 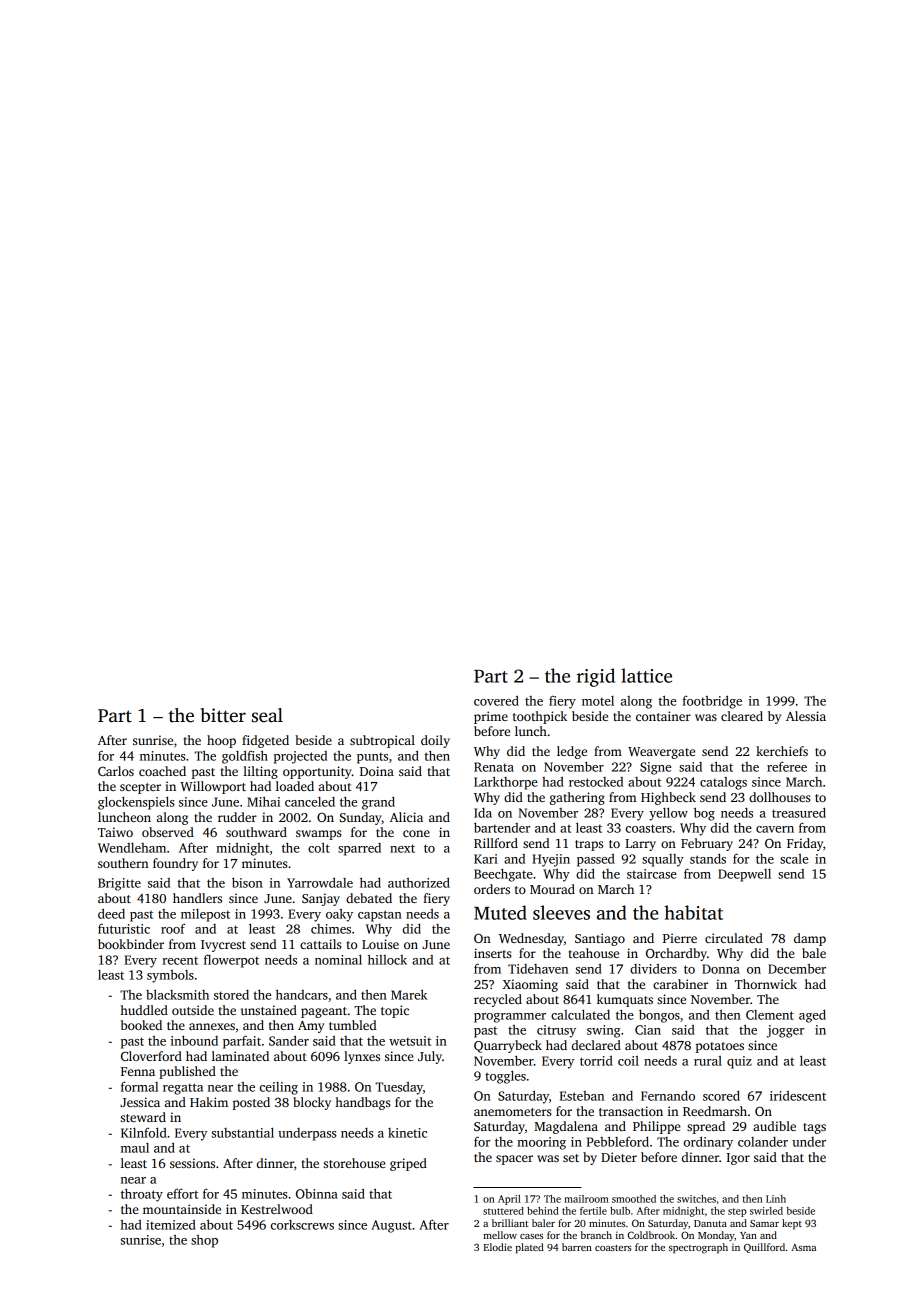 What do you see at coordinates (223, 715) in the screenshot?
I see `bitter` at bounding box center [223, 715].
